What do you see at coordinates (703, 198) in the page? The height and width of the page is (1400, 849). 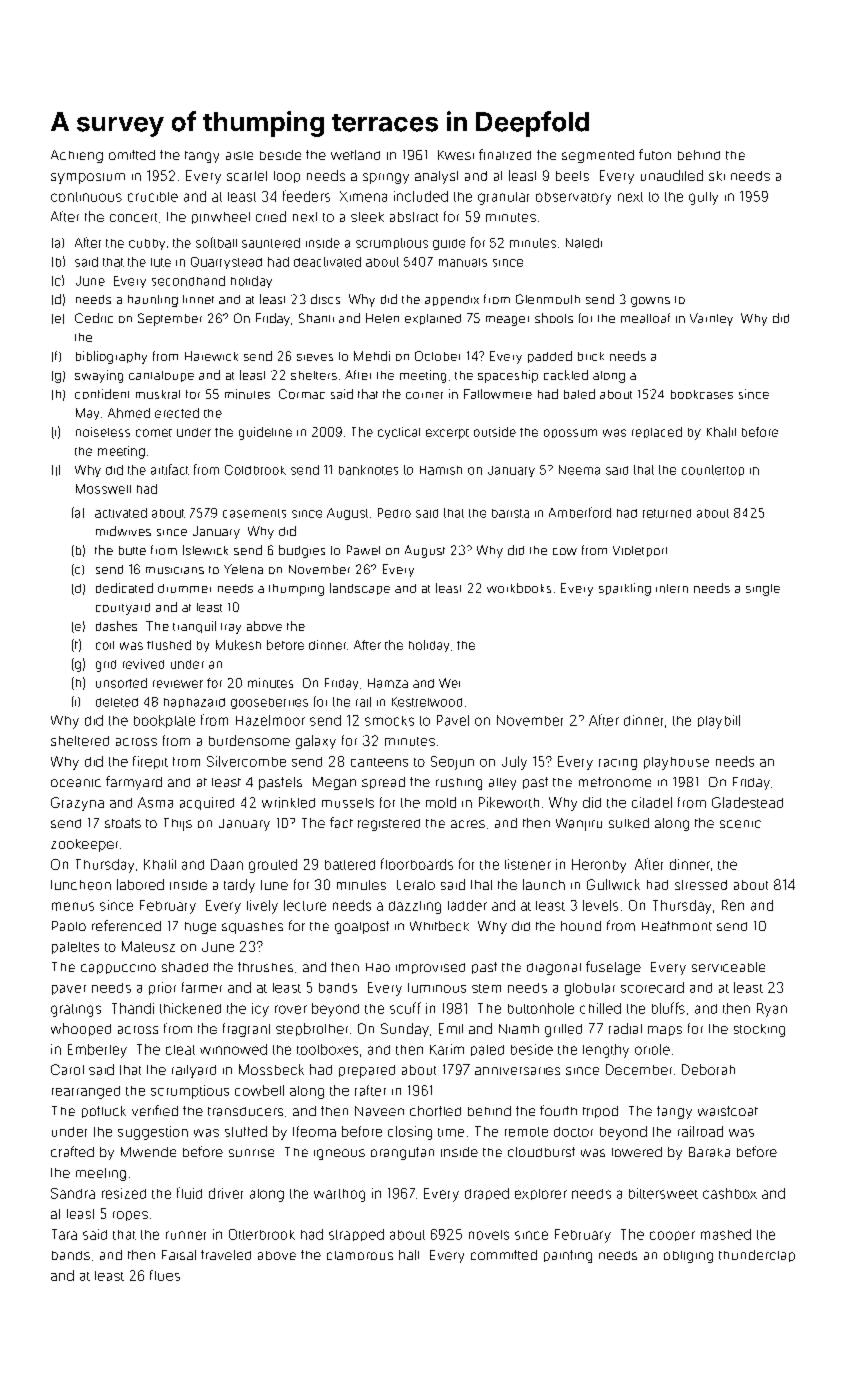 I see `gully` at bounding box center [703, 198].
